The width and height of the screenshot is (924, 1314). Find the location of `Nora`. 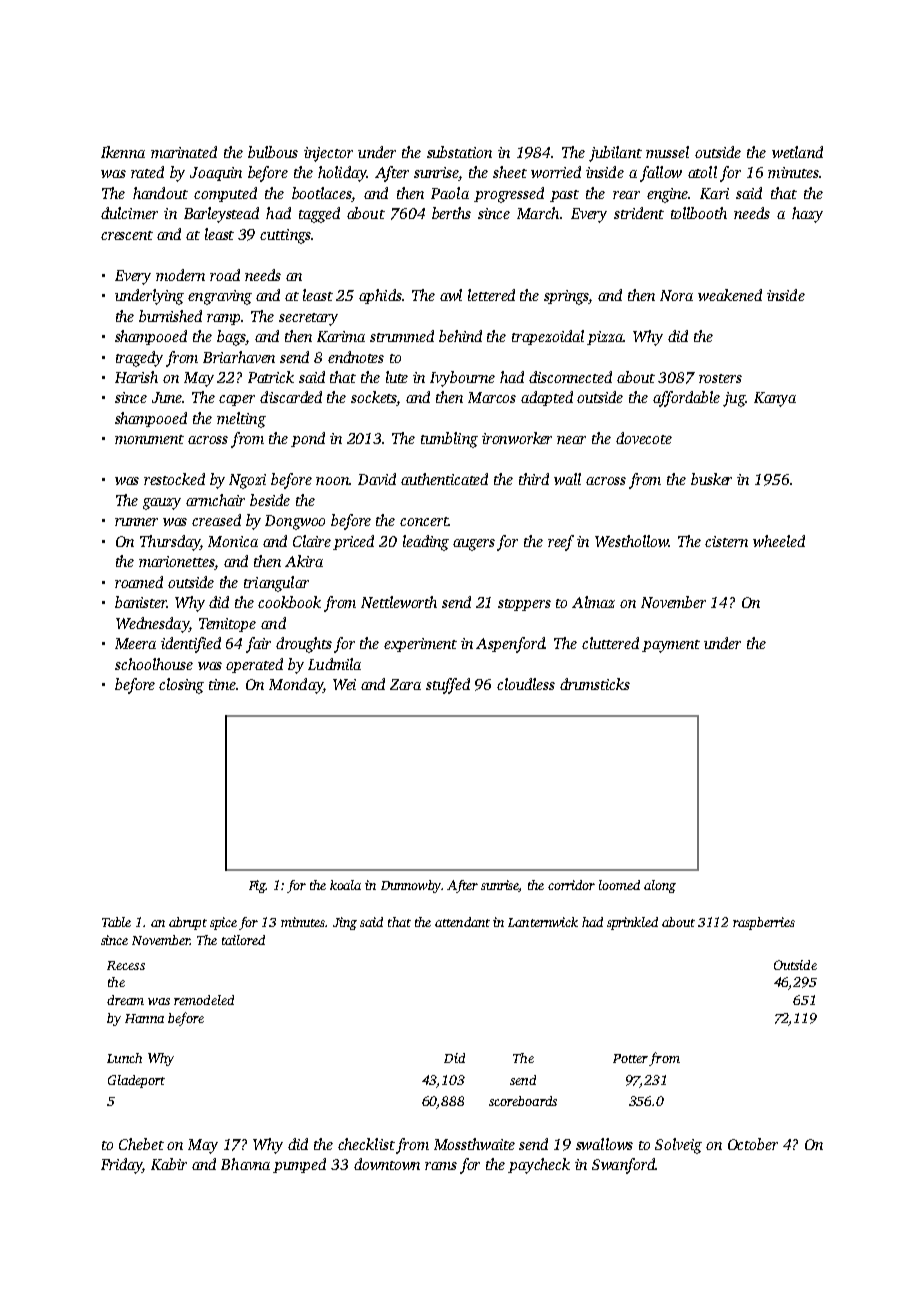

Nora is located at coordinates (676, 295).
